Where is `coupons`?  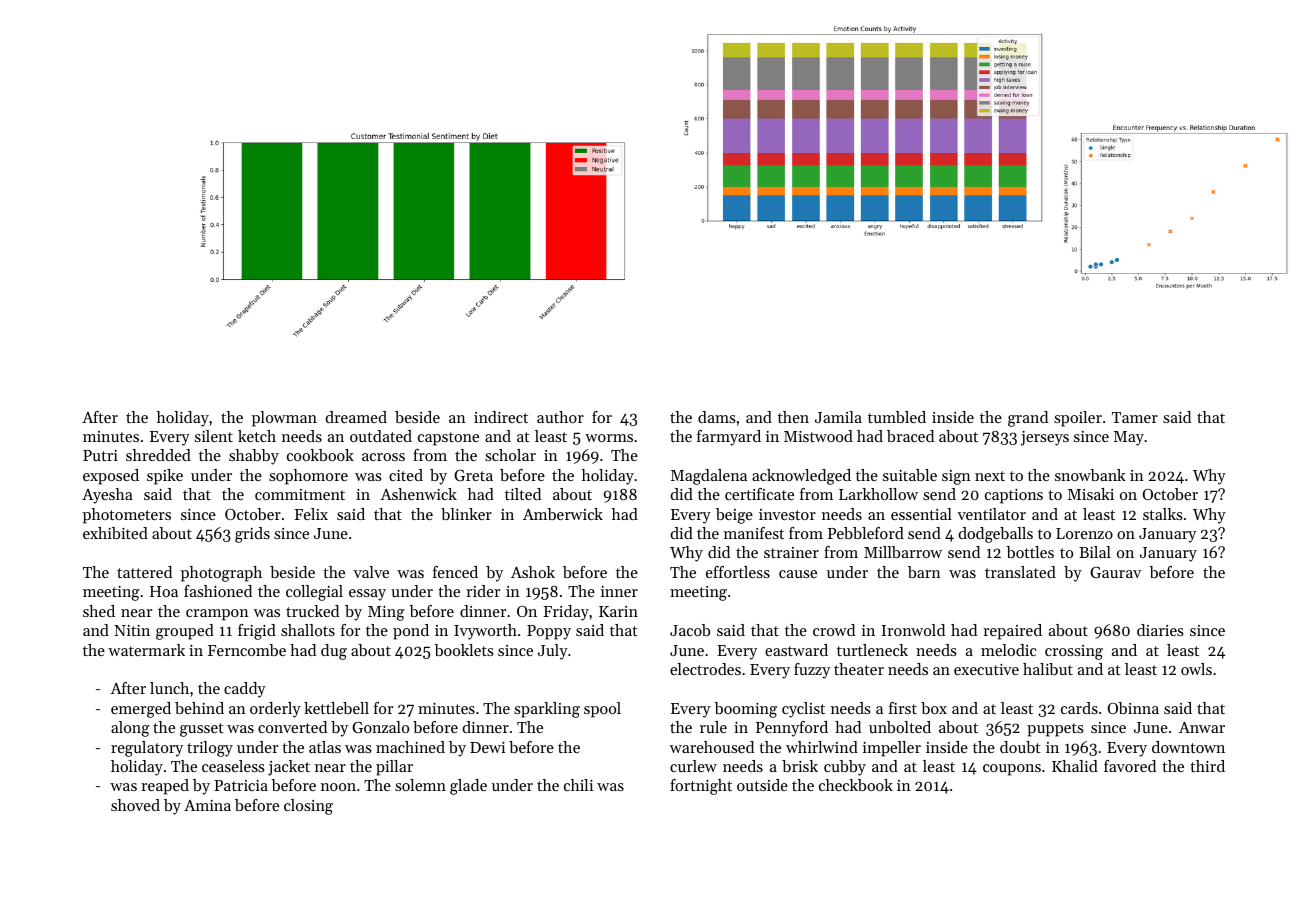
coupons is located at coordinates (1012, 770).
